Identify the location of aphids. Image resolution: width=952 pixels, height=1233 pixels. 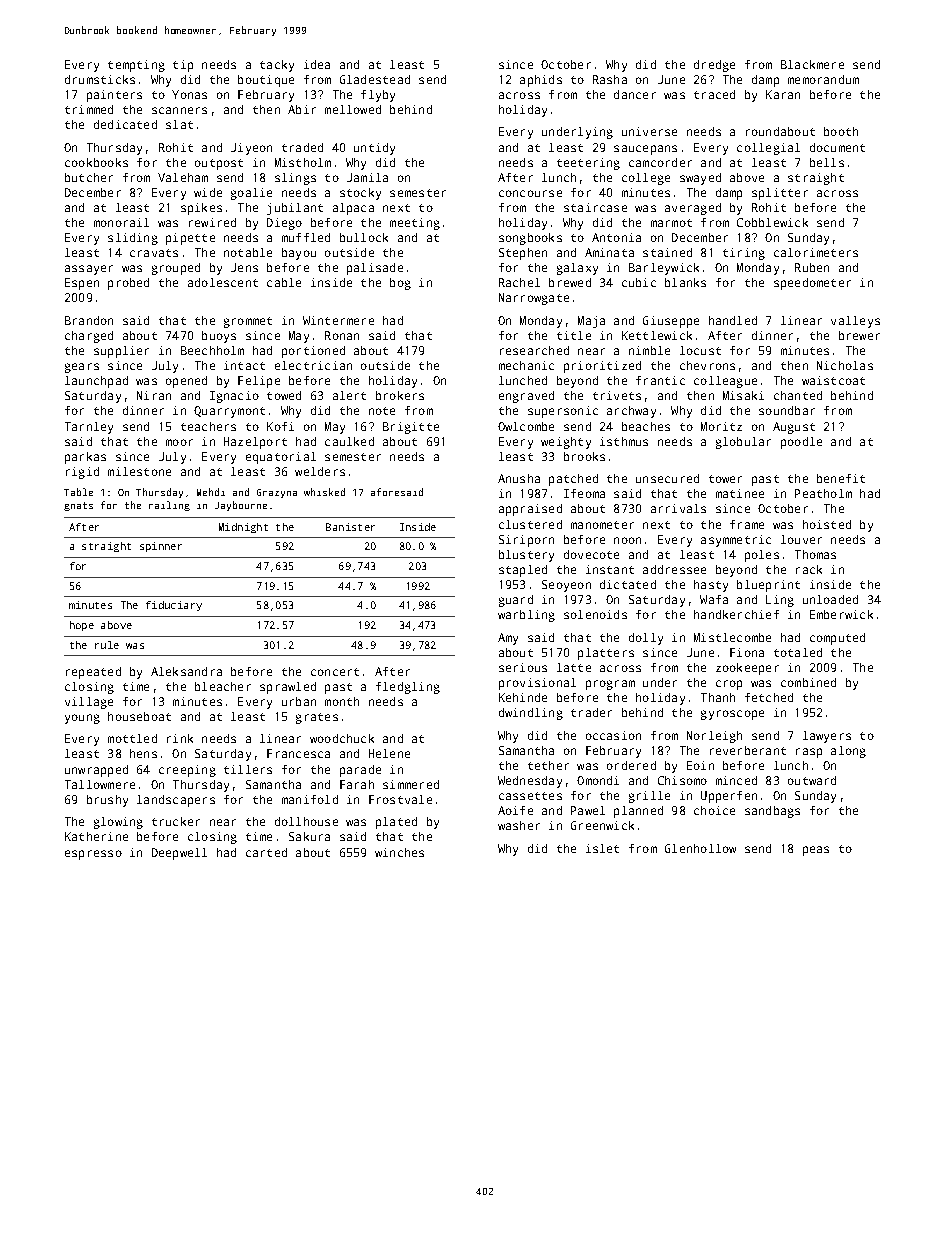
(541, 81).
